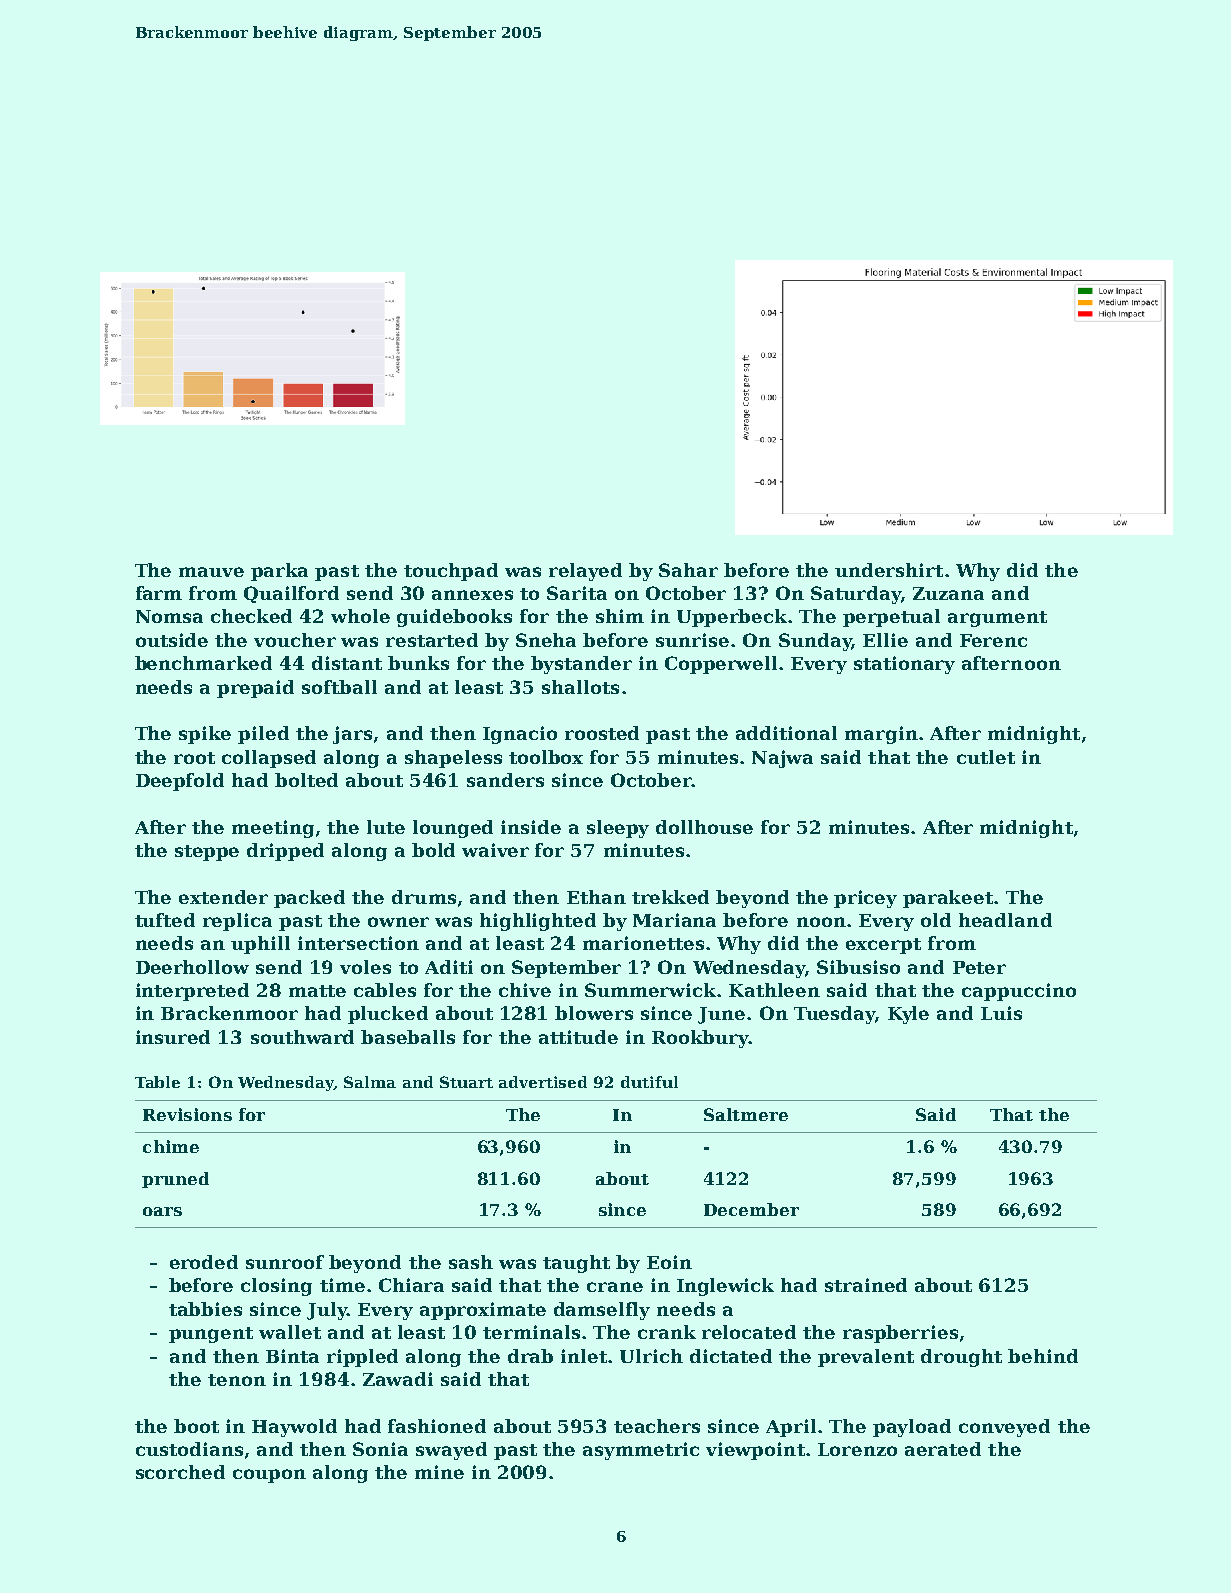 The width and height of the page is (1231, 1593). Describe the element at coordinates (365, 967) in the page. I see `voles` at that location.
